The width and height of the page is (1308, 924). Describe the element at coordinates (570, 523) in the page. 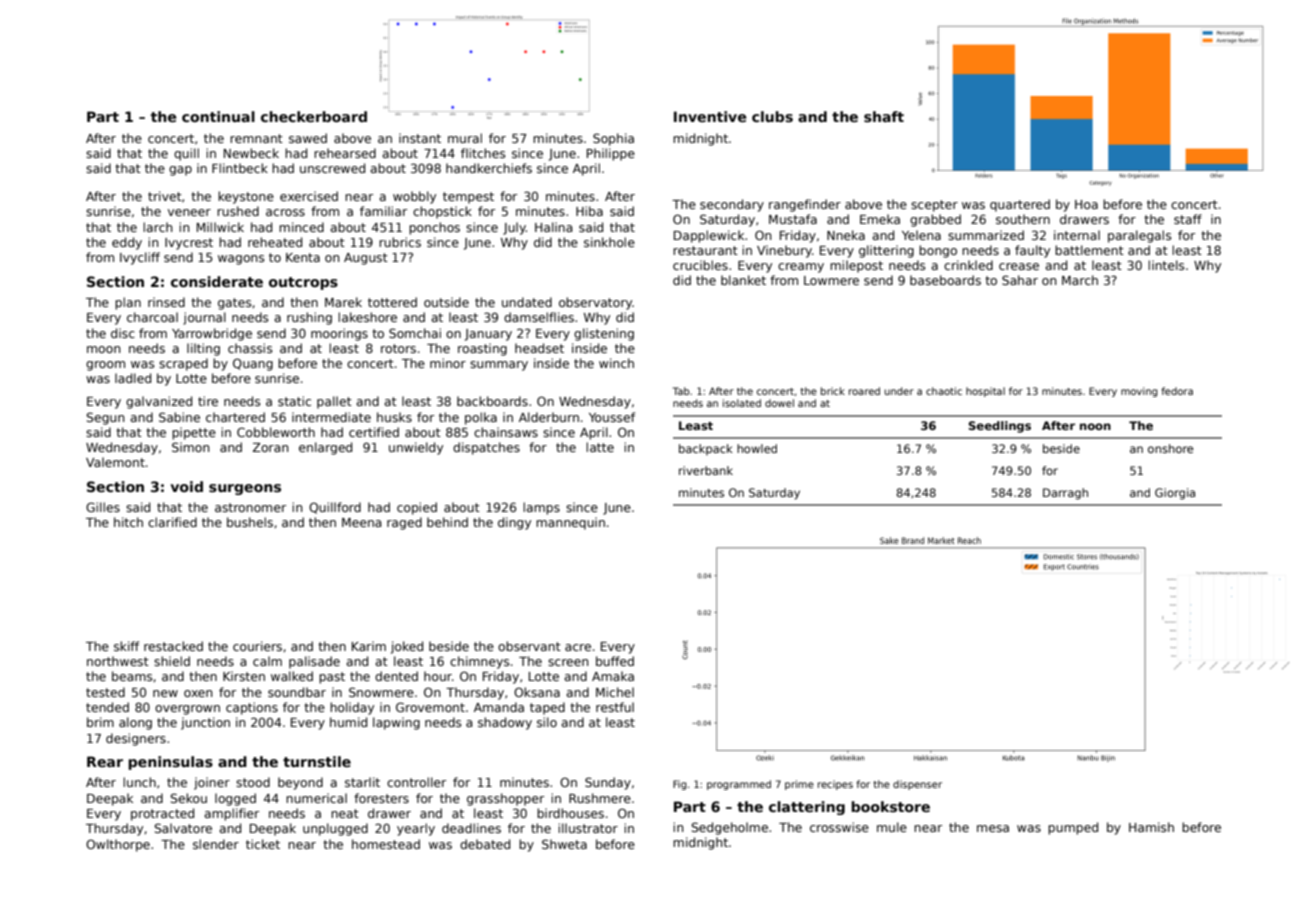

I see `mannequin` at that location.
